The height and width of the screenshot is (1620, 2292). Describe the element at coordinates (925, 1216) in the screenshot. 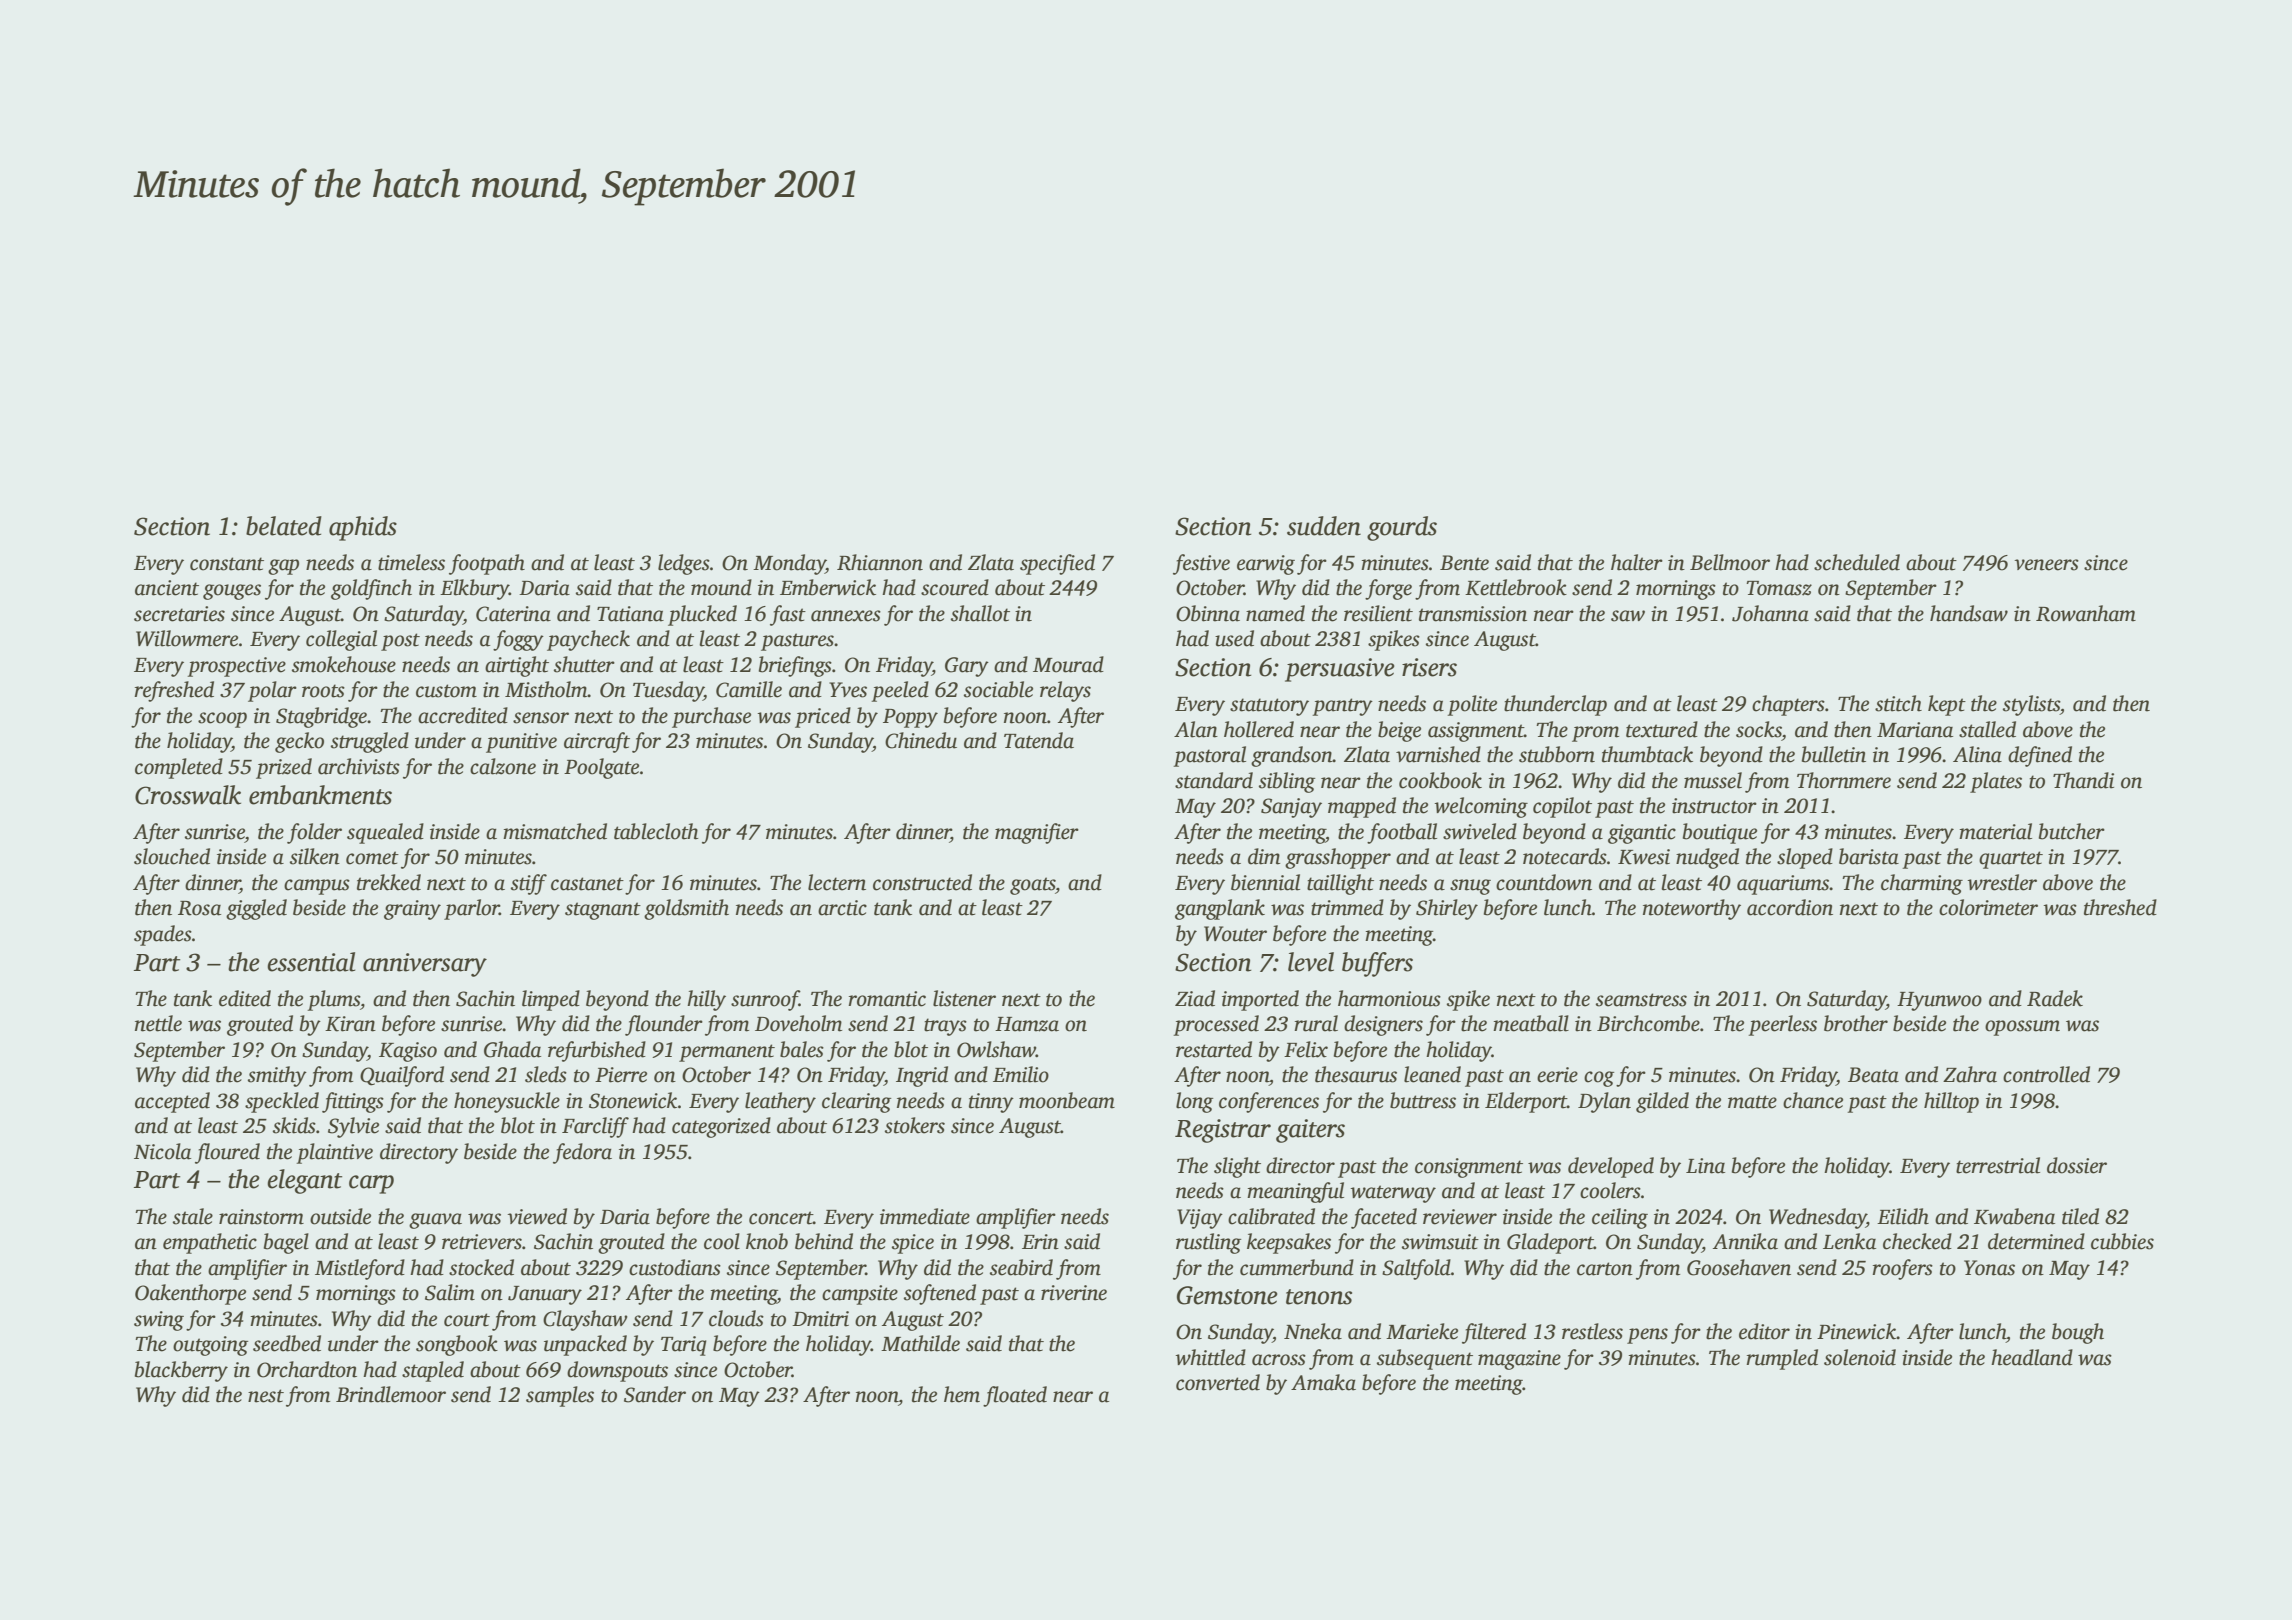

I see `immediate` at that location.
